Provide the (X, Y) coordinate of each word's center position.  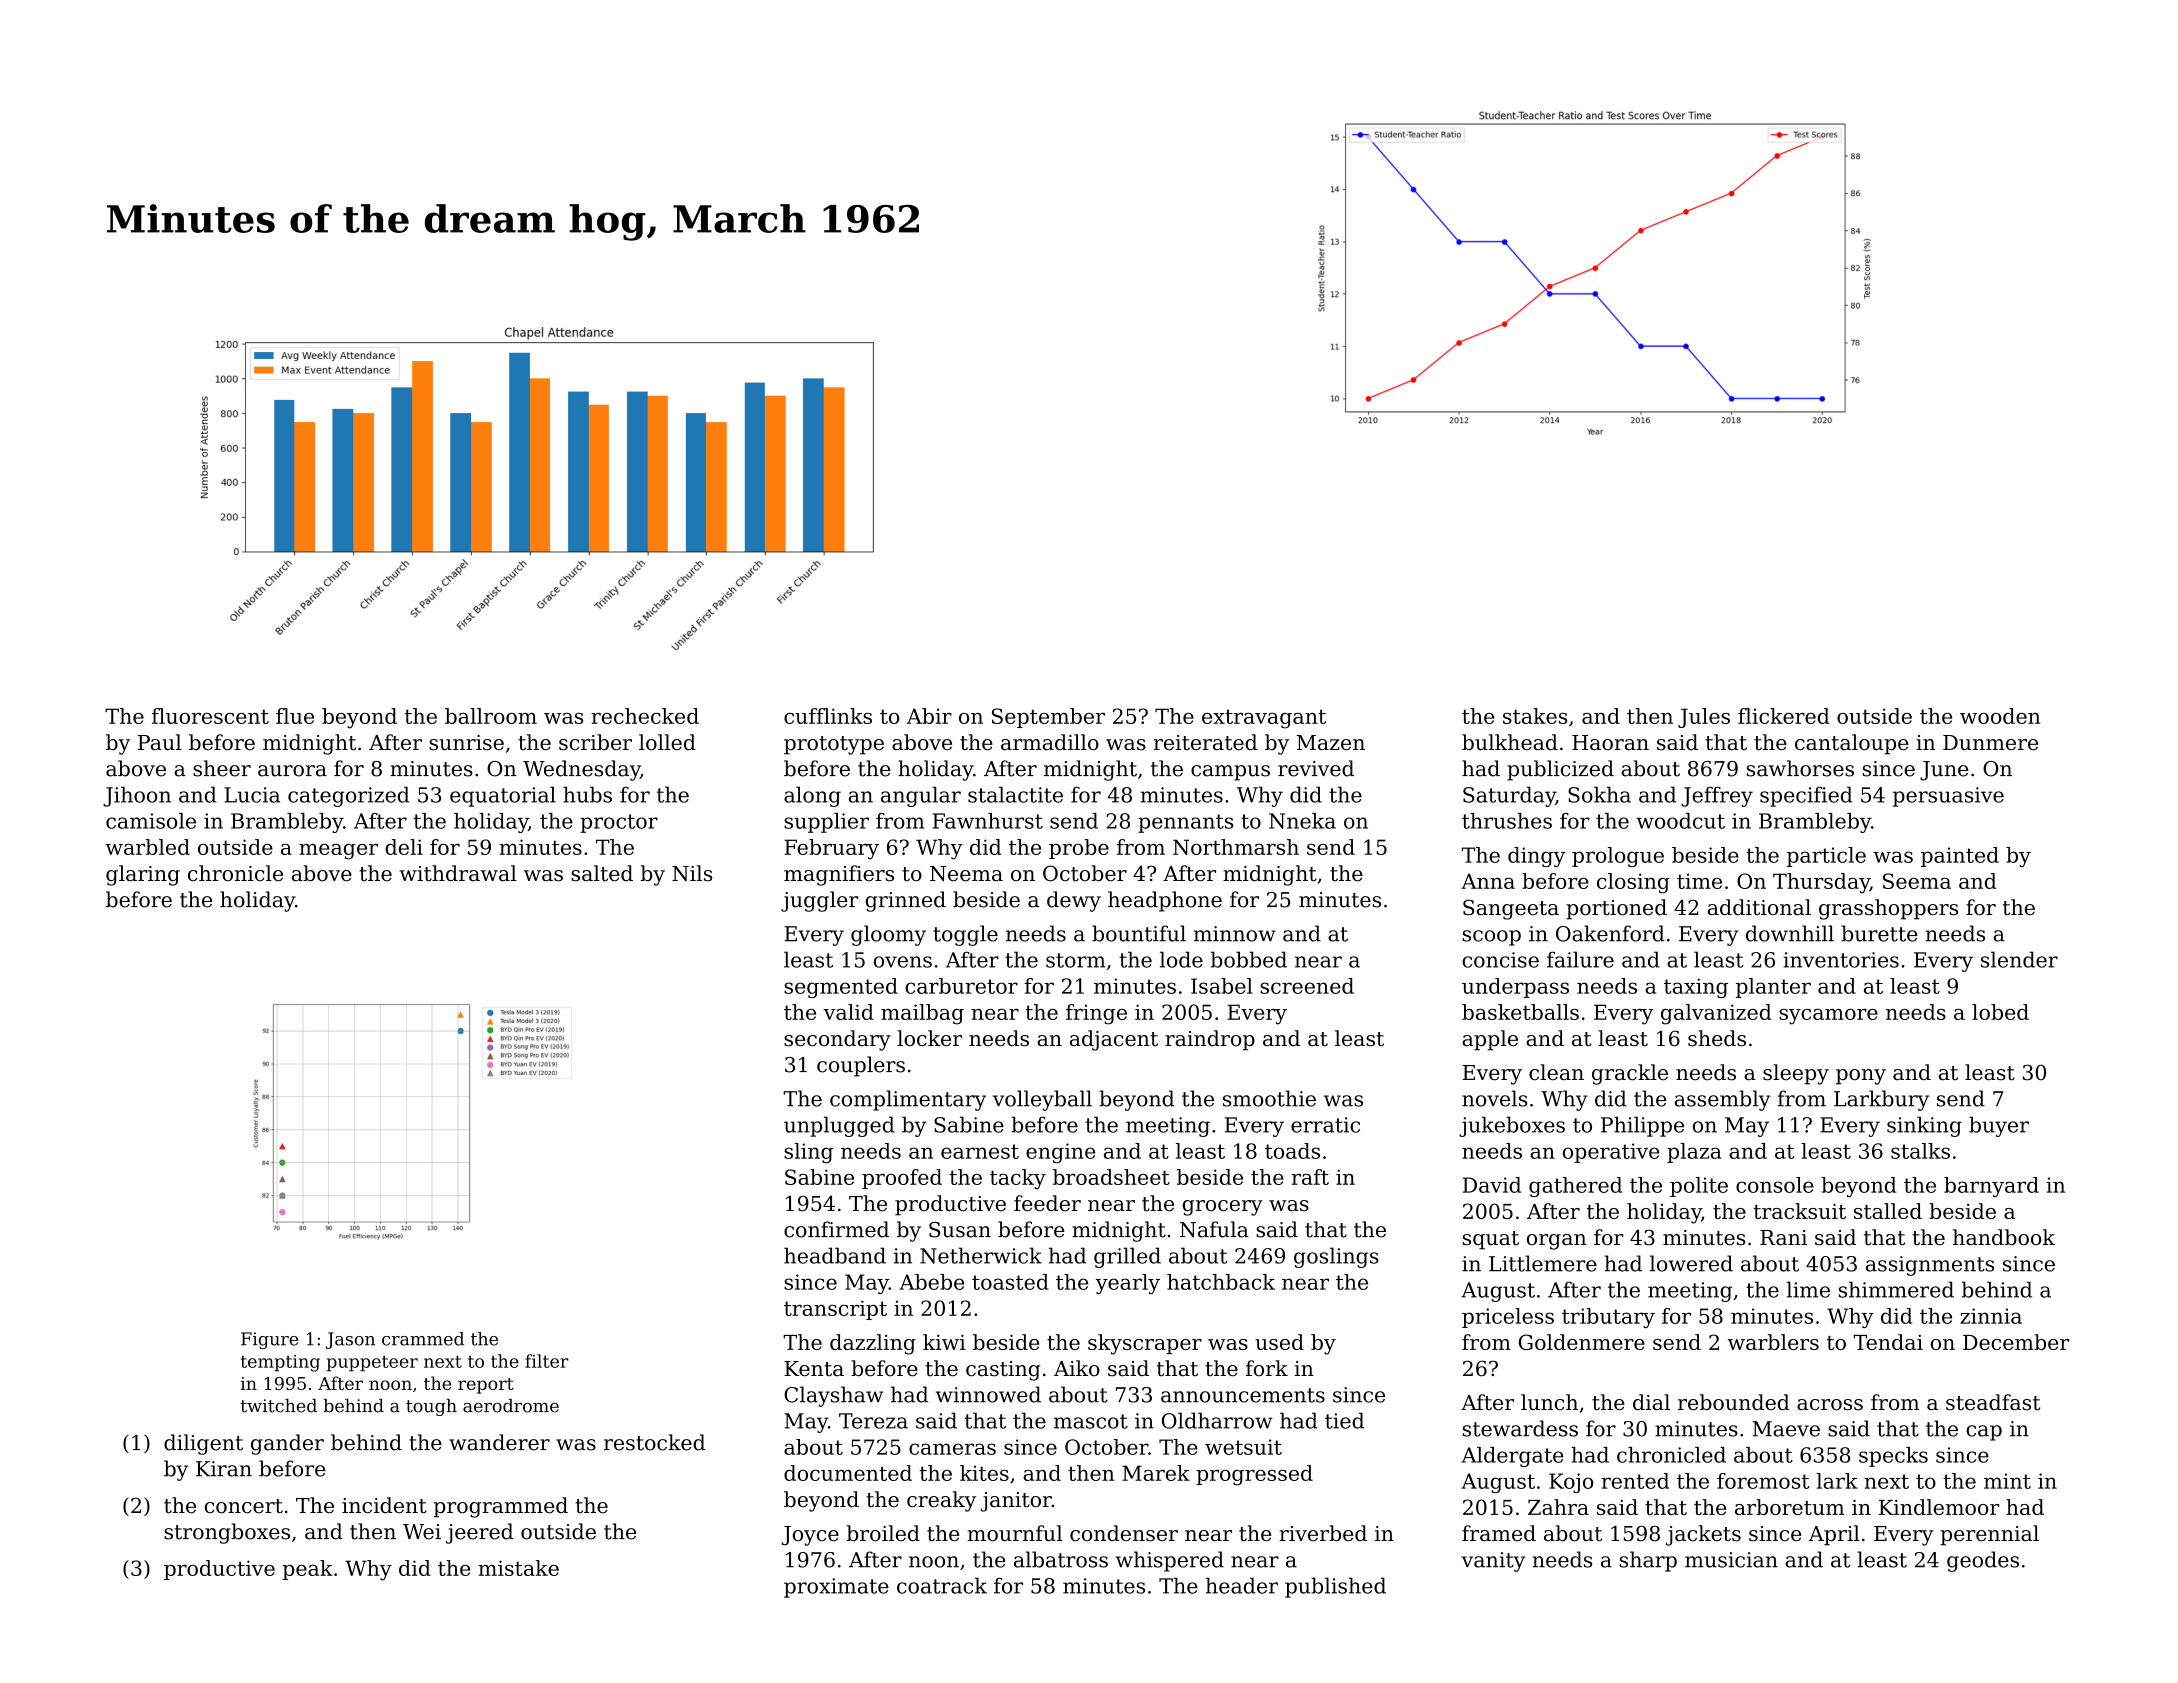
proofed (902, 1179)
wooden (2000, 716)
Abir (929, 716)
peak (307, 1570)
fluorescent (210, 716)
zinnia (1991, 1316)
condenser (1124, 1533)
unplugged (839, 1126)
